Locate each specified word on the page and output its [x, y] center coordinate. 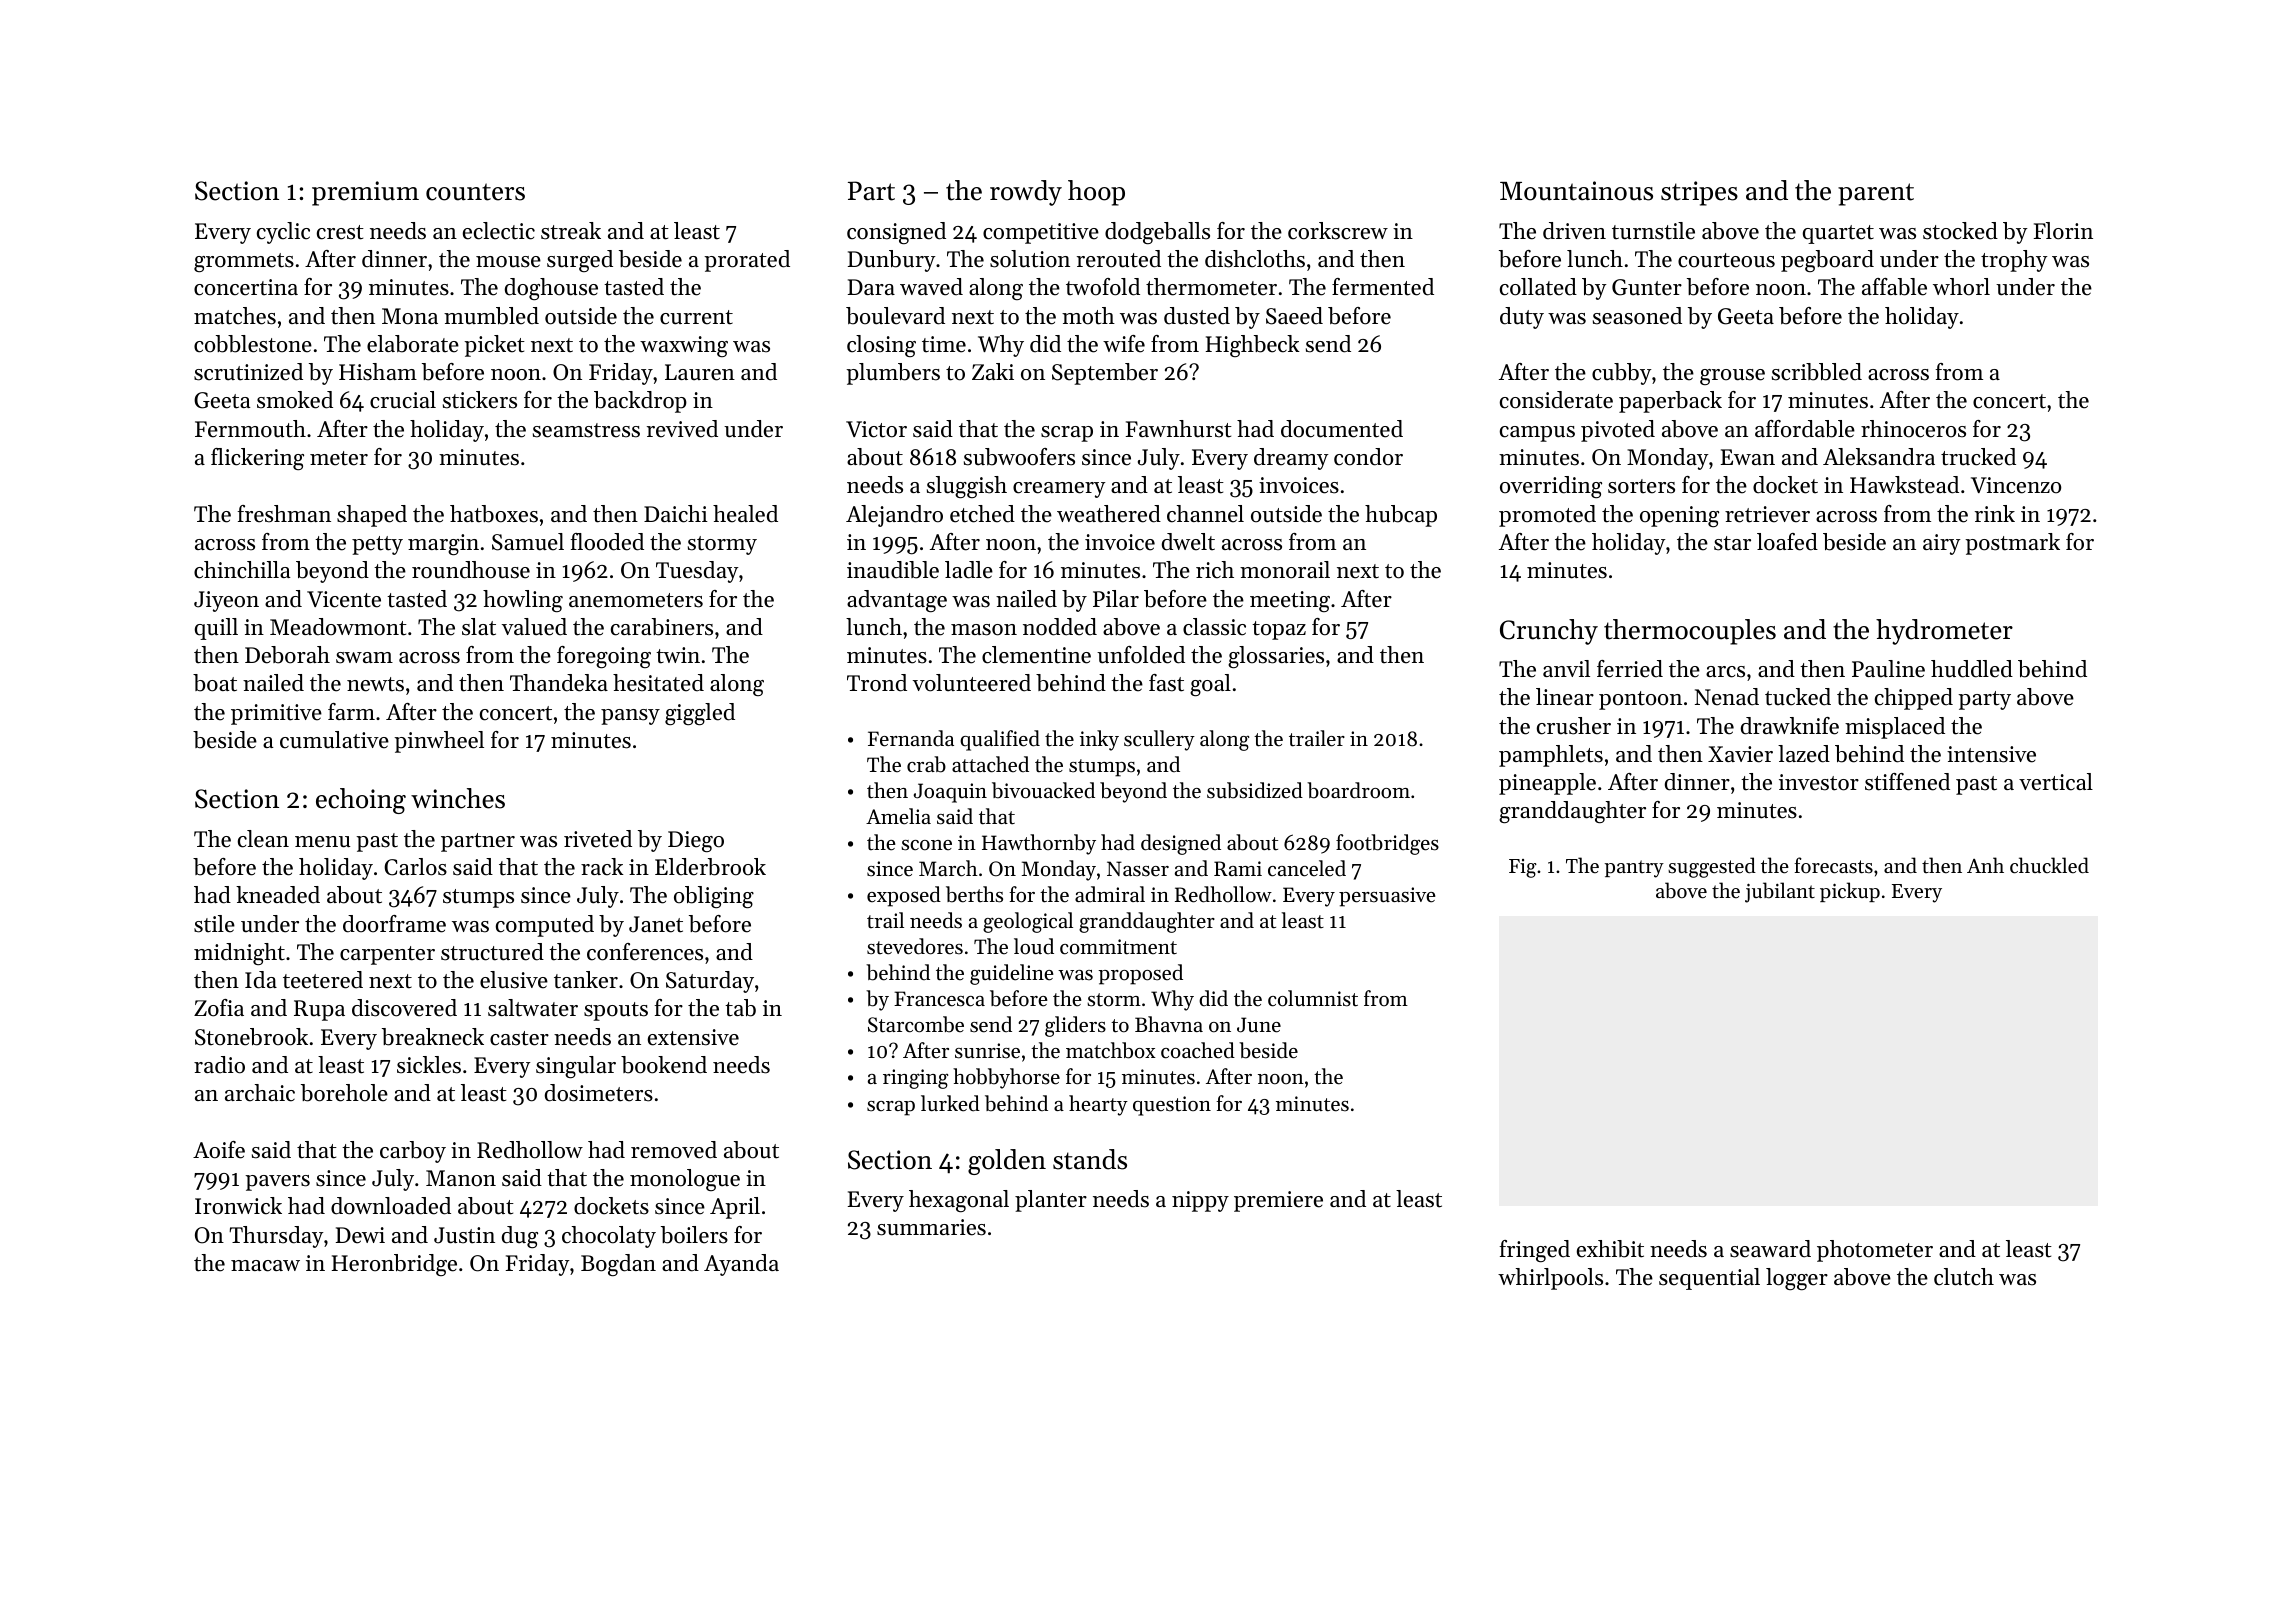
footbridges [1387, 844]
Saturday [710, 982]
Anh [1985, 865]
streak [571, 231]
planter [1051, 1201]
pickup [1850, 892]
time [944, 344]
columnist [1313, 998]
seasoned [1637, 316]
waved [931, 287]
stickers [480, 400]
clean [263, 839]
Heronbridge [394, 1265]
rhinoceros [1913, 429]
